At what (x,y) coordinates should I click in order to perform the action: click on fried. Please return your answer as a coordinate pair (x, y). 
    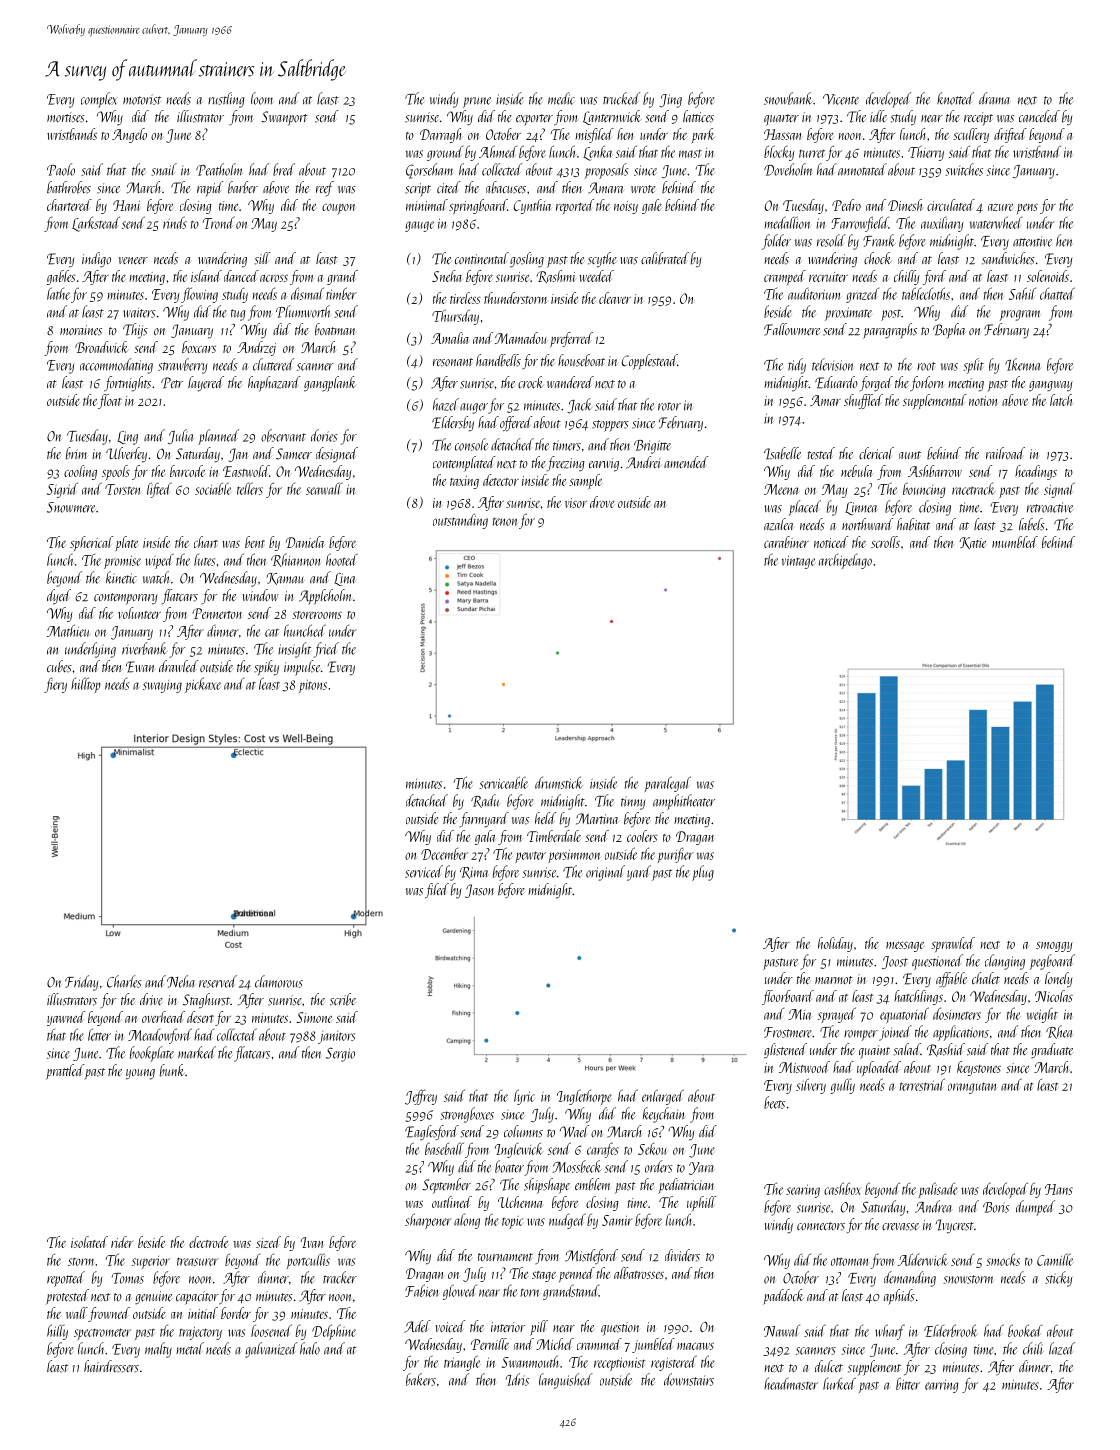
    Looking at the image, I should click on (326, 650).
